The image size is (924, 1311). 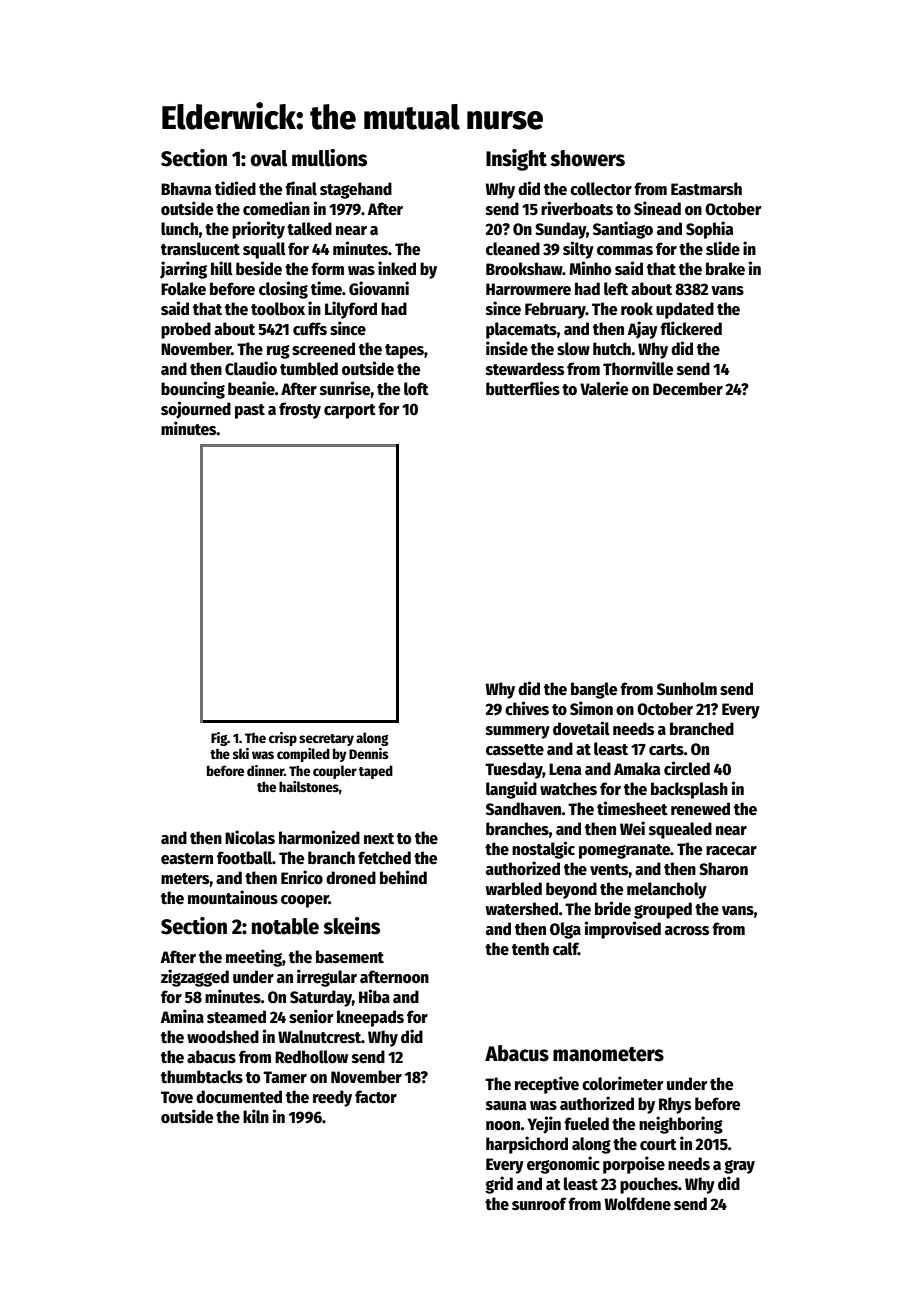 I want to click on Sunholm, so click(x=687, y=689).
